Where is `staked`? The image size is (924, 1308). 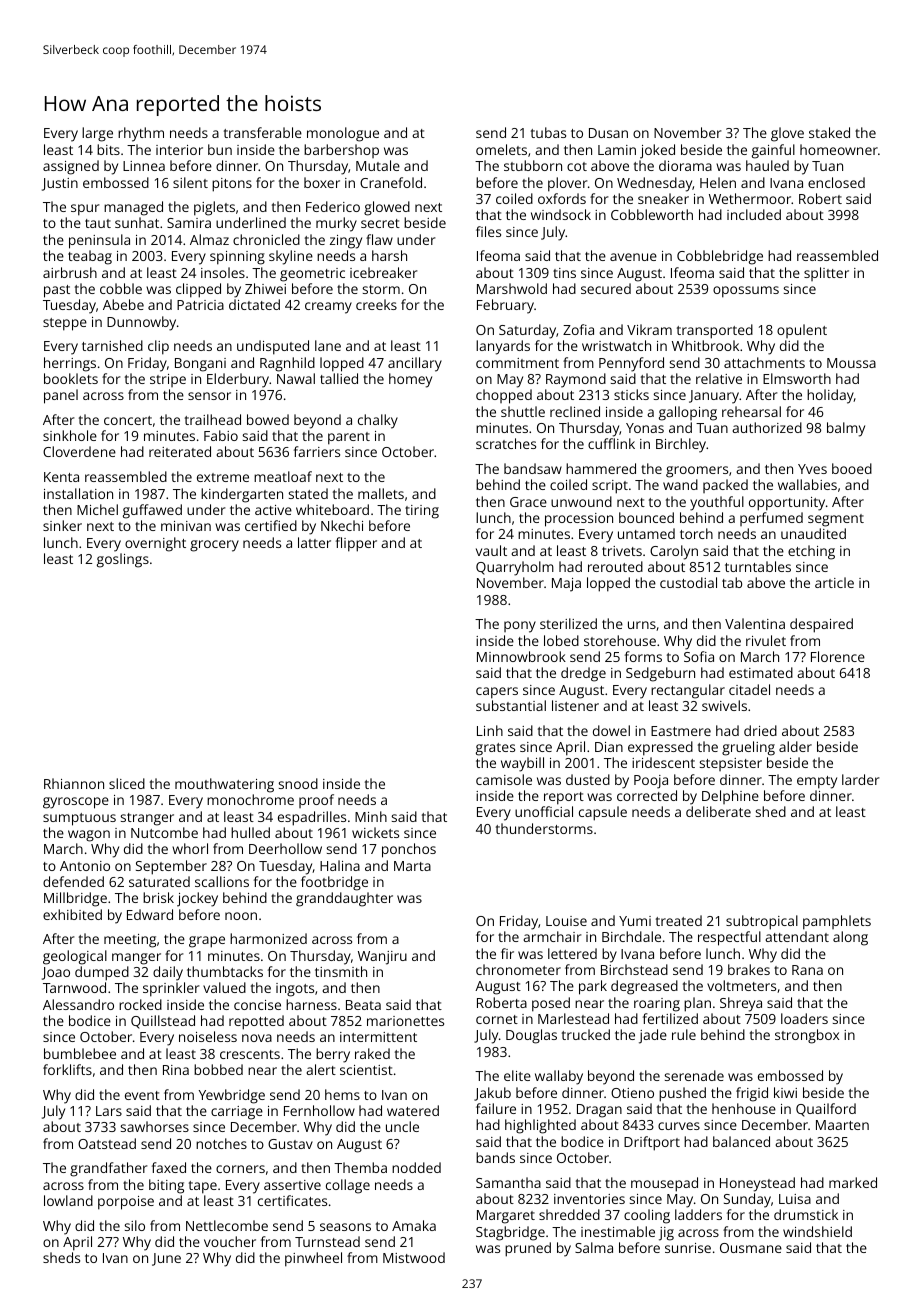
staked is located at coordinates (829, 132).
